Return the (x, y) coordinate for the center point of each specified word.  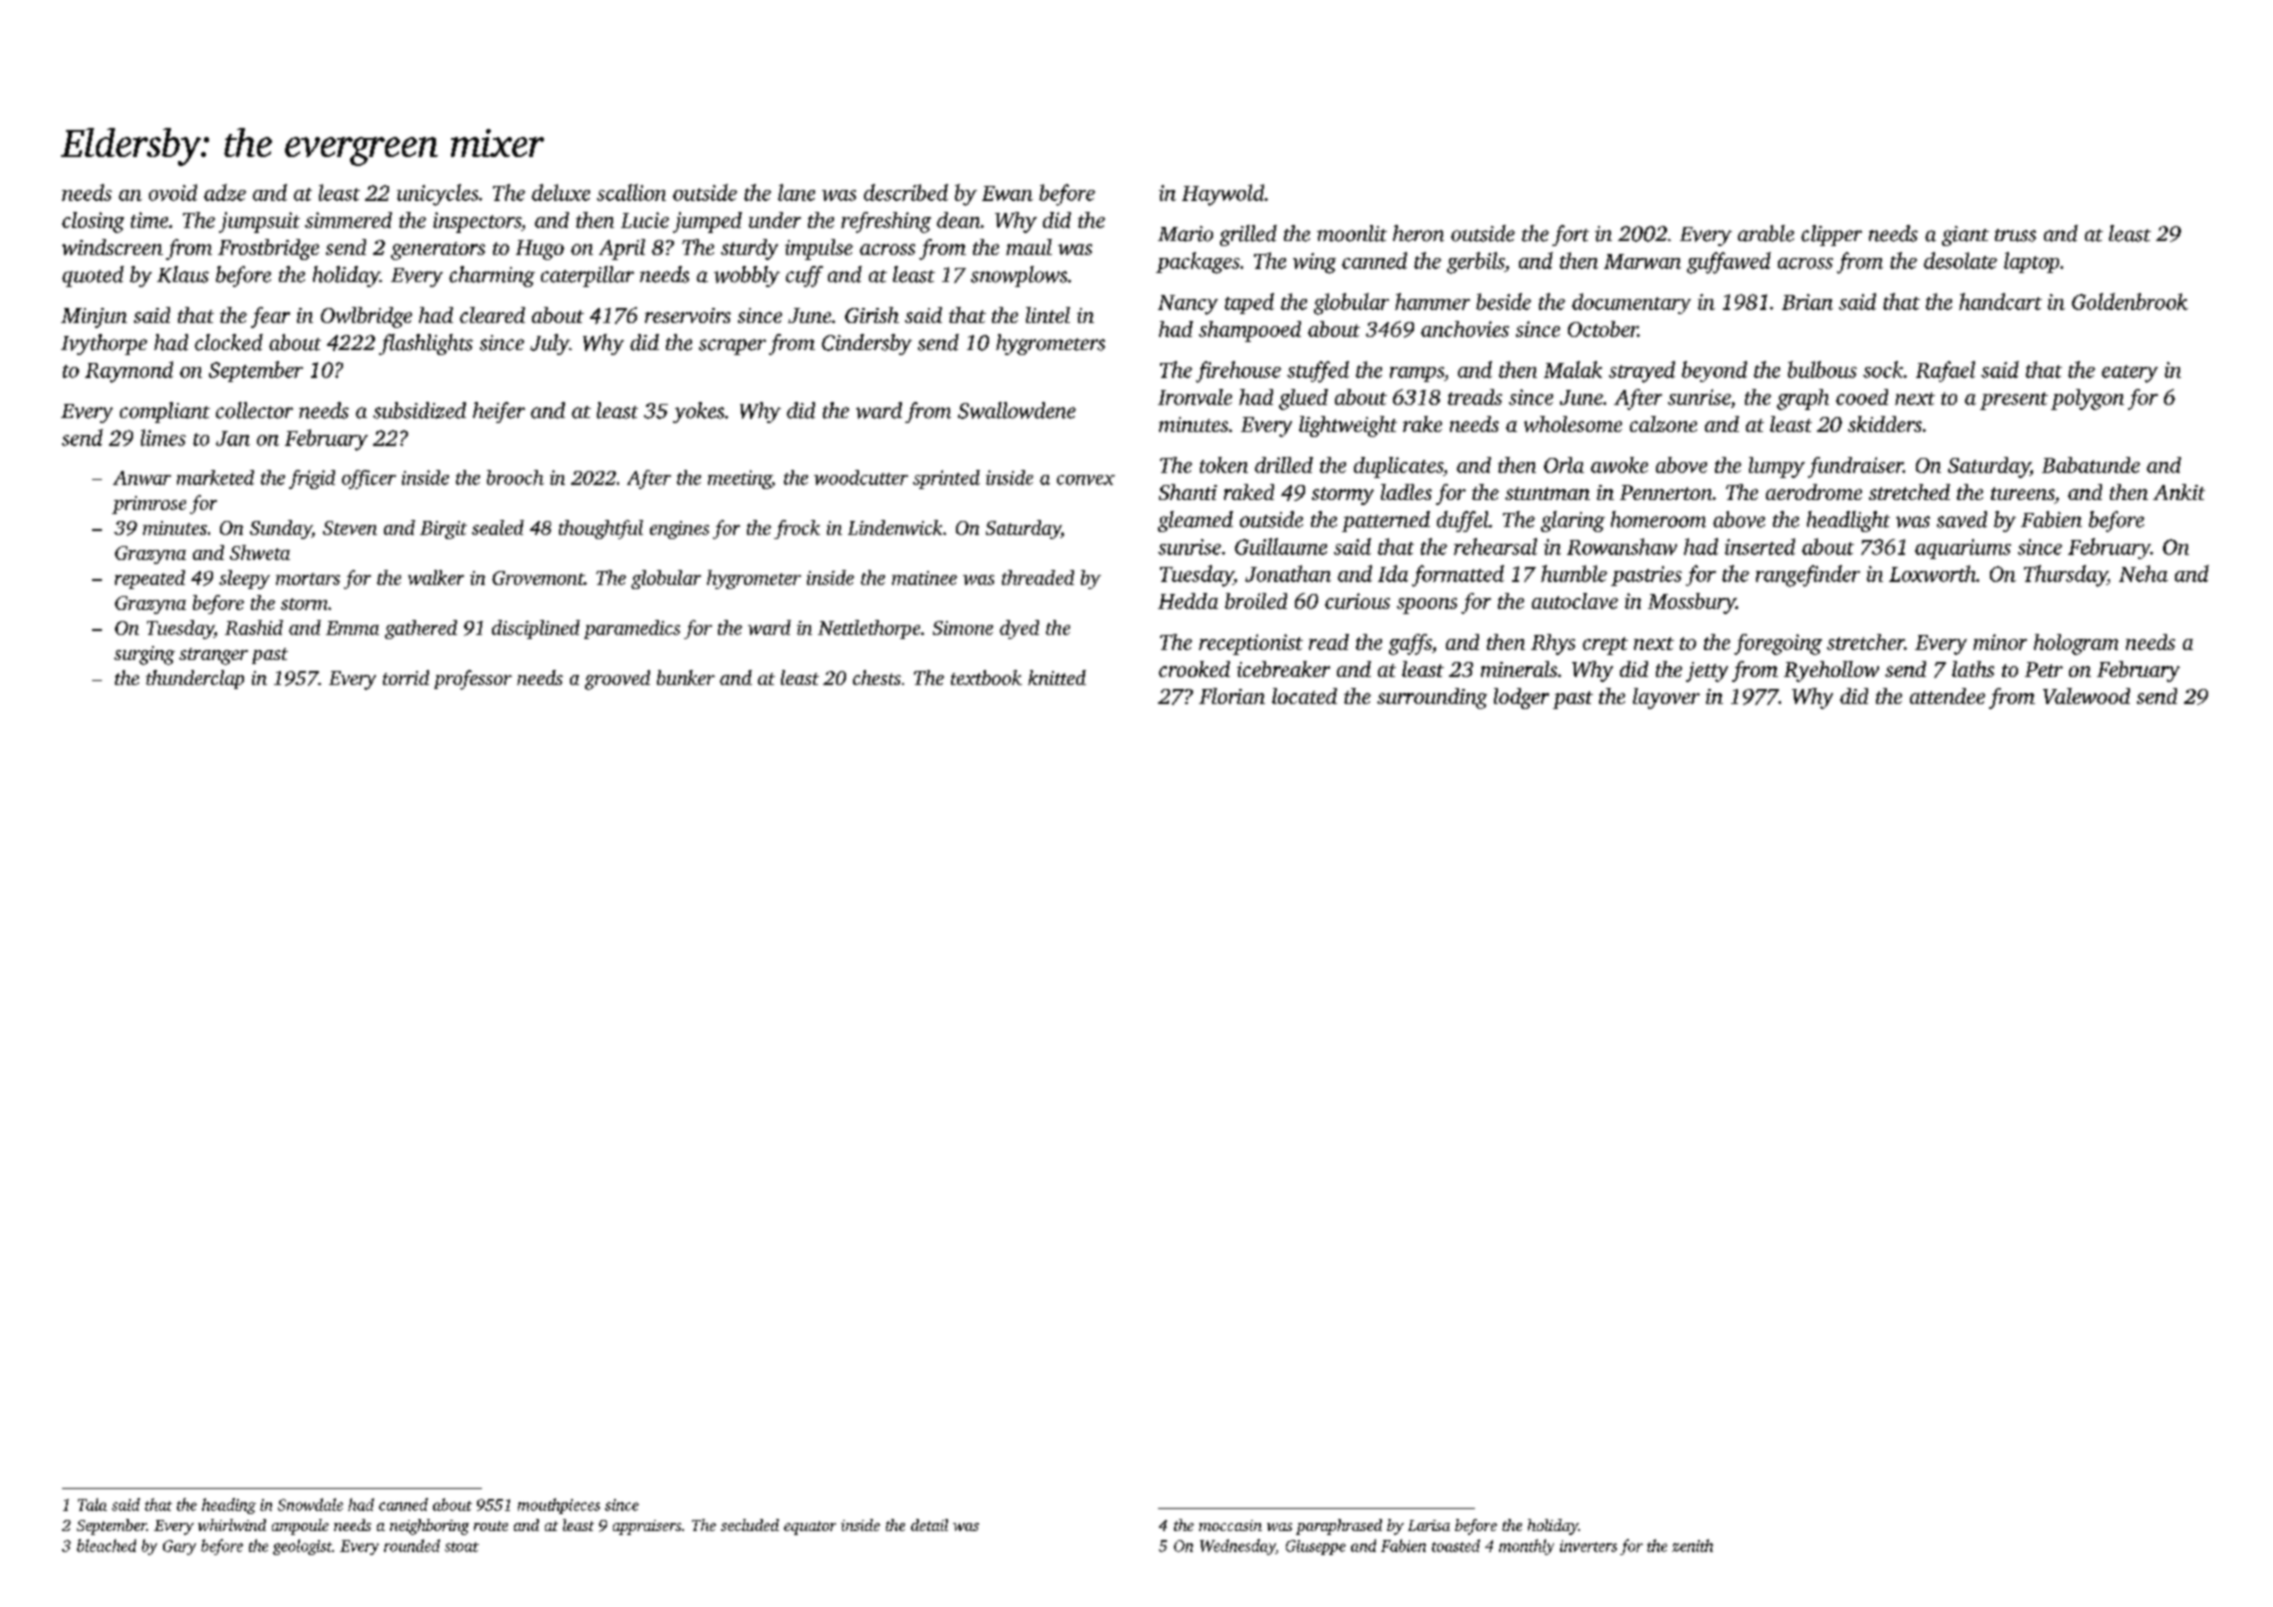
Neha (2143, 573)
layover (1666, 698)
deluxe (561, 192)
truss (2015, 235)
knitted (1057, 677)
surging (144, 655)
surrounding (1432, 698)
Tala (92, 1504)
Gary (179, 1547)
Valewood (2086, 696)
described (906, 192)
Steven (350, 528)
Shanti (1188, 492)
